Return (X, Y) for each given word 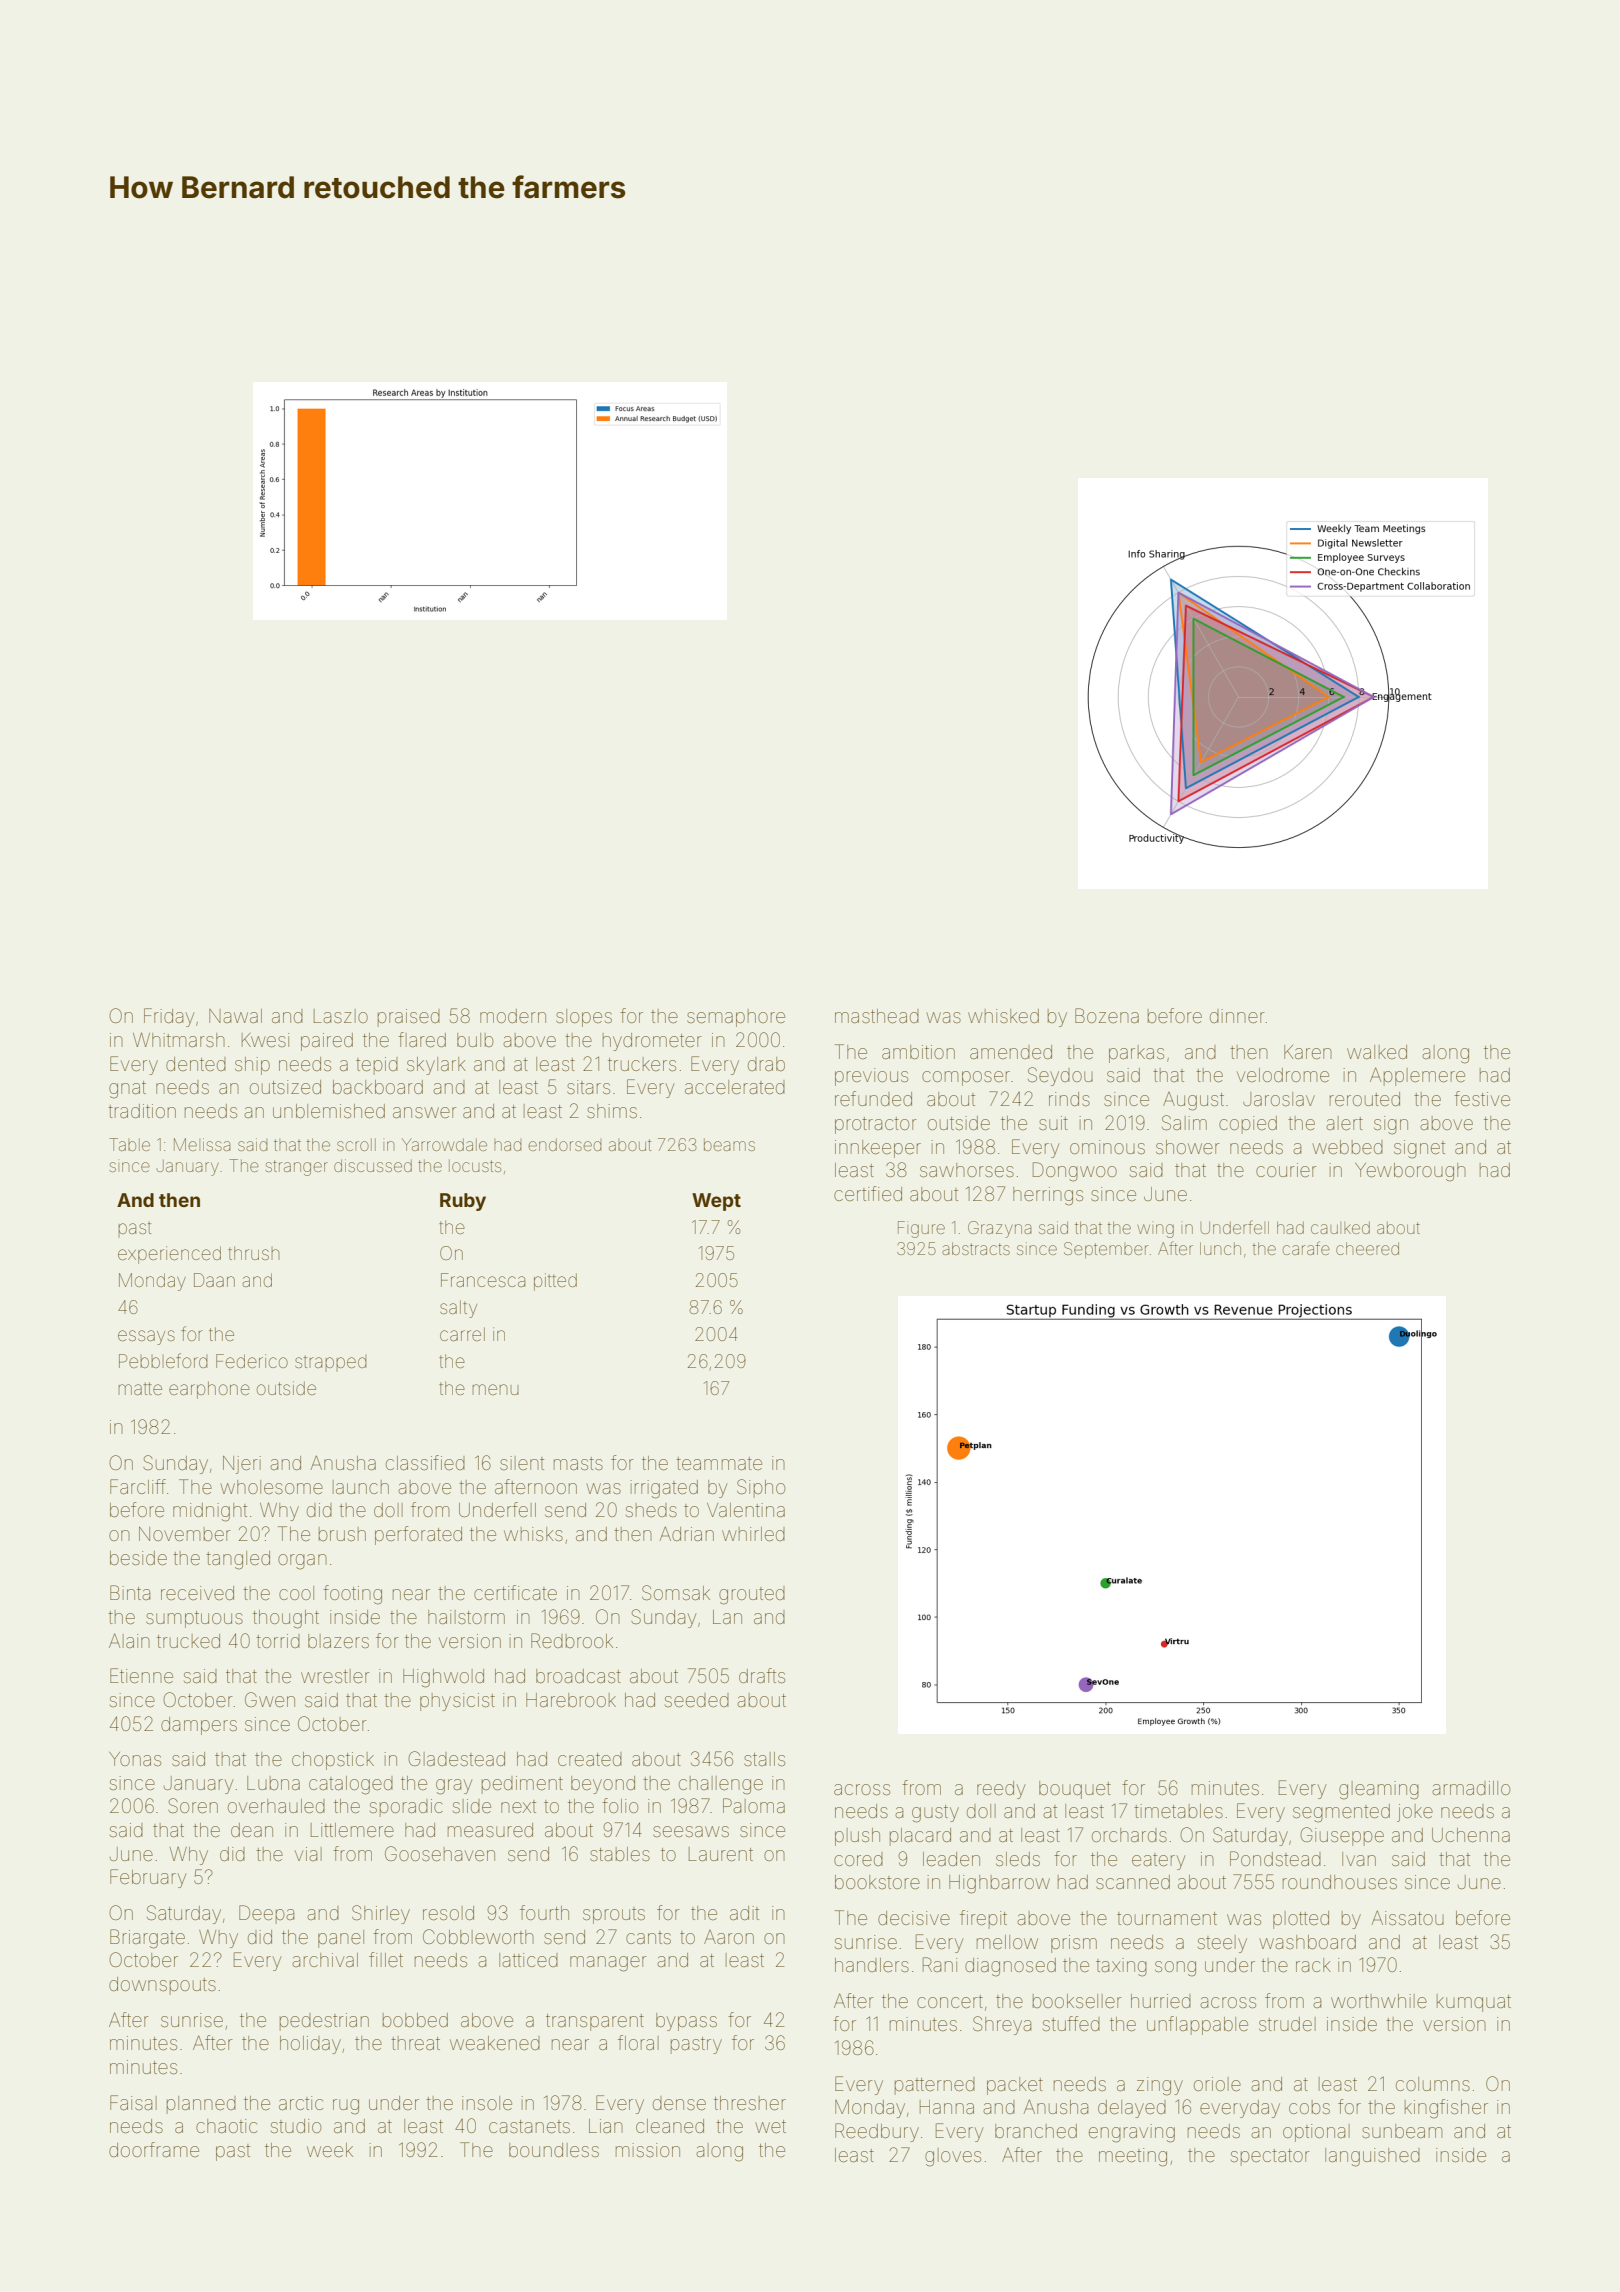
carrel (462, 1334)
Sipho (761, 1488)
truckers (642, 1064)
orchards (1129, 1835)
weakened (495, 2043)
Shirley (381, 1914)
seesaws (691, 1831)
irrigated (664, 1489)
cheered (1367, 1248)
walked (1377, 1052)
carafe (1306, 1248)
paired (327, 1042)
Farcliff (138, 1486)
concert (950, 2001)
